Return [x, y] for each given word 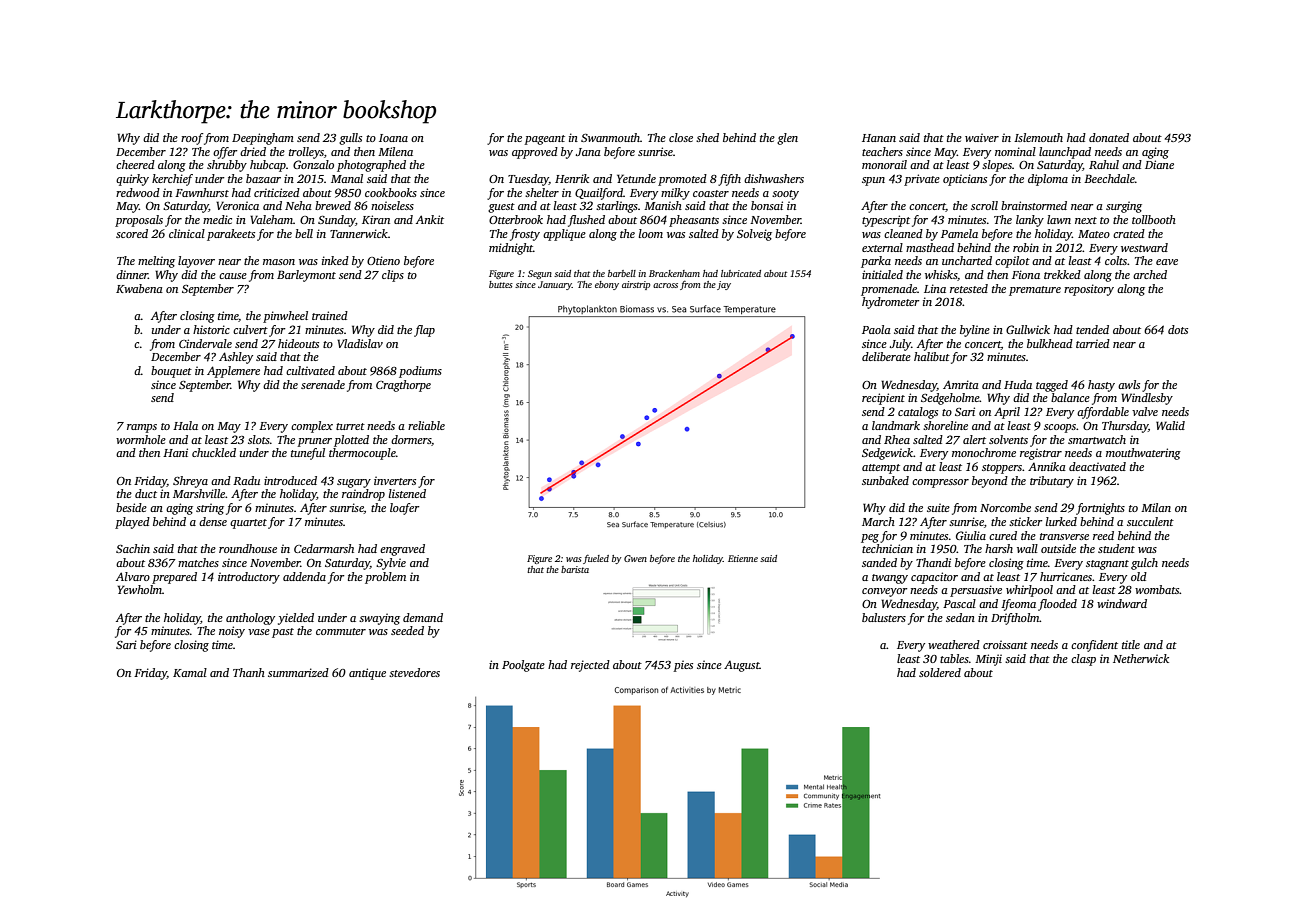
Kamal [190, 672]
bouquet [171, 372]
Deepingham [263, 139]
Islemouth [1038, 137]
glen [787, 139]
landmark [896, 425]
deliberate [886, 356]
